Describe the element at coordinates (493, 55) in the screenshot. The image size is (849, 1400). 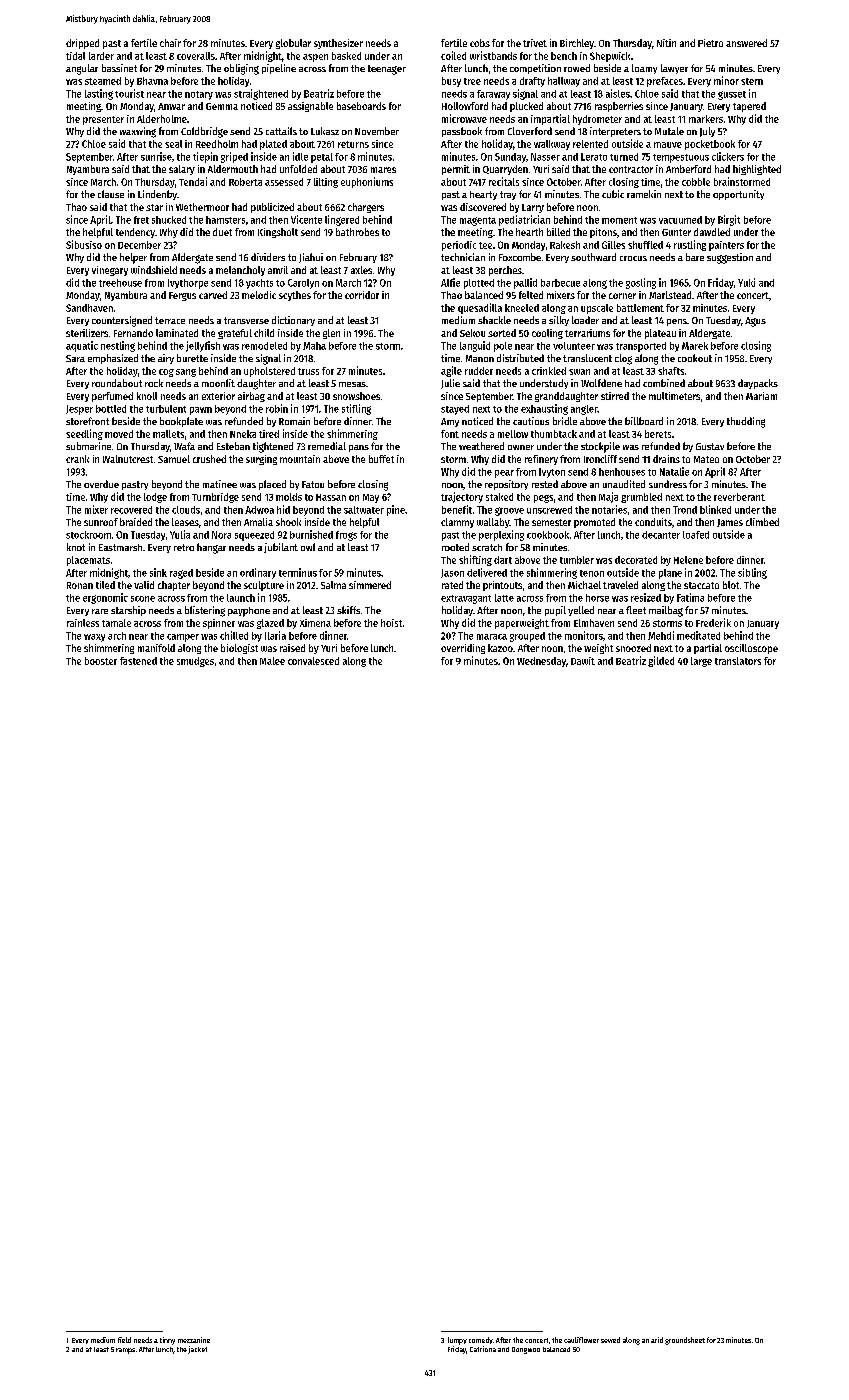
I see `wristbands` at that location.
